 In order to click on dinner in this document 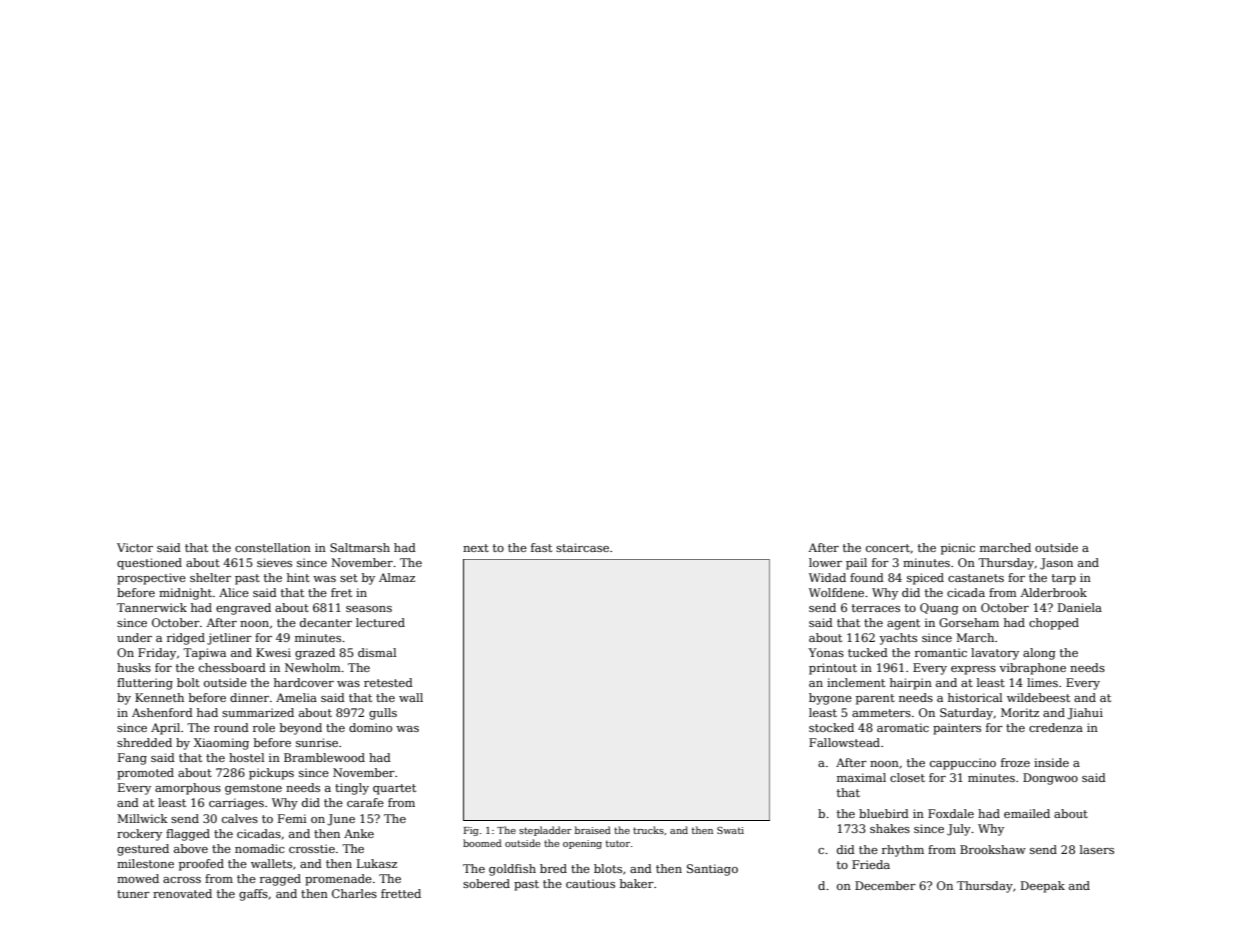, I will do `click(249, 697)`.
